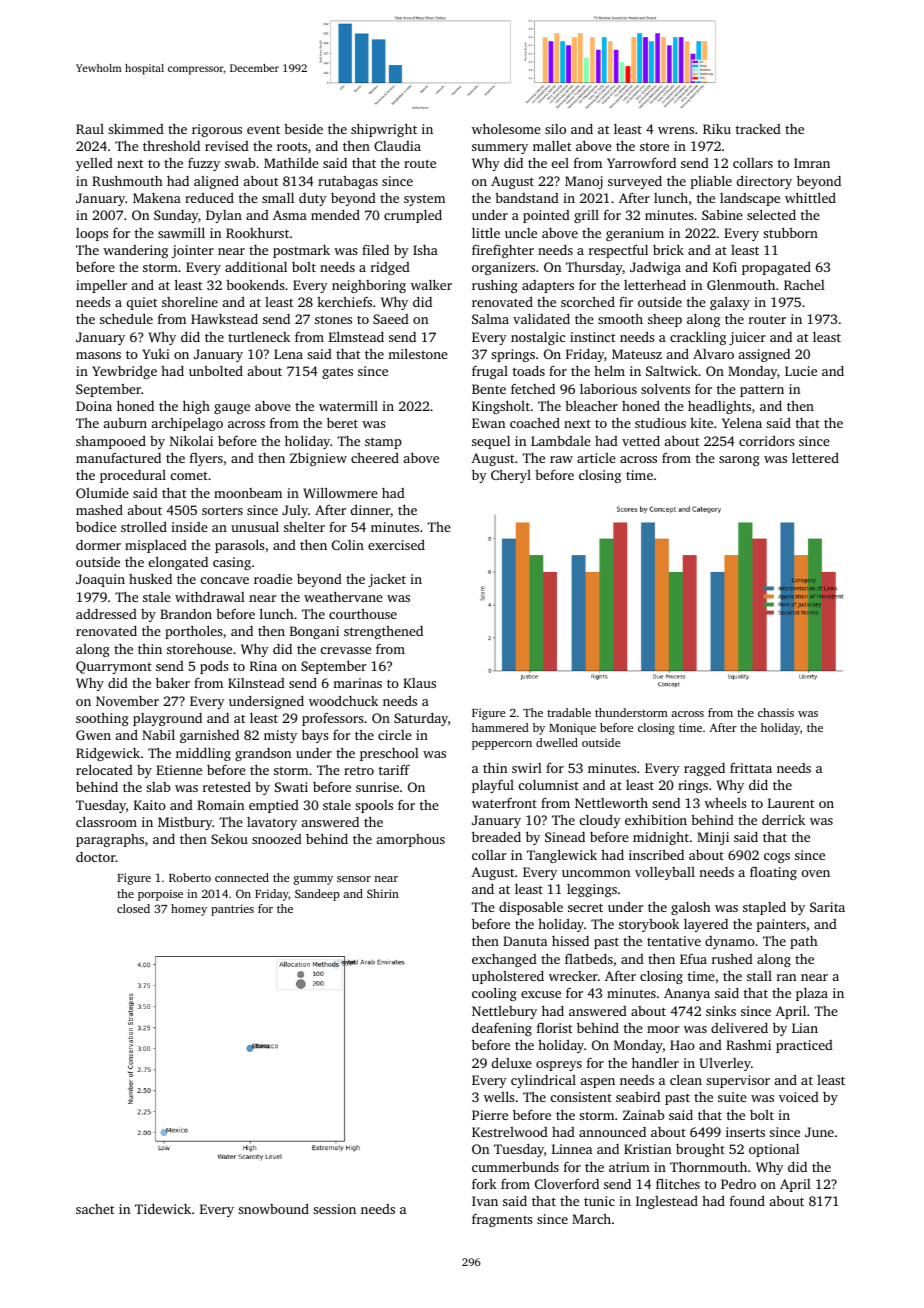 Image resolution: width=924 pixels, height=1308 pixels. What do you see at coordinates (766, 441) in the document?
I see `corridors` at bounding box center [766, 441].
